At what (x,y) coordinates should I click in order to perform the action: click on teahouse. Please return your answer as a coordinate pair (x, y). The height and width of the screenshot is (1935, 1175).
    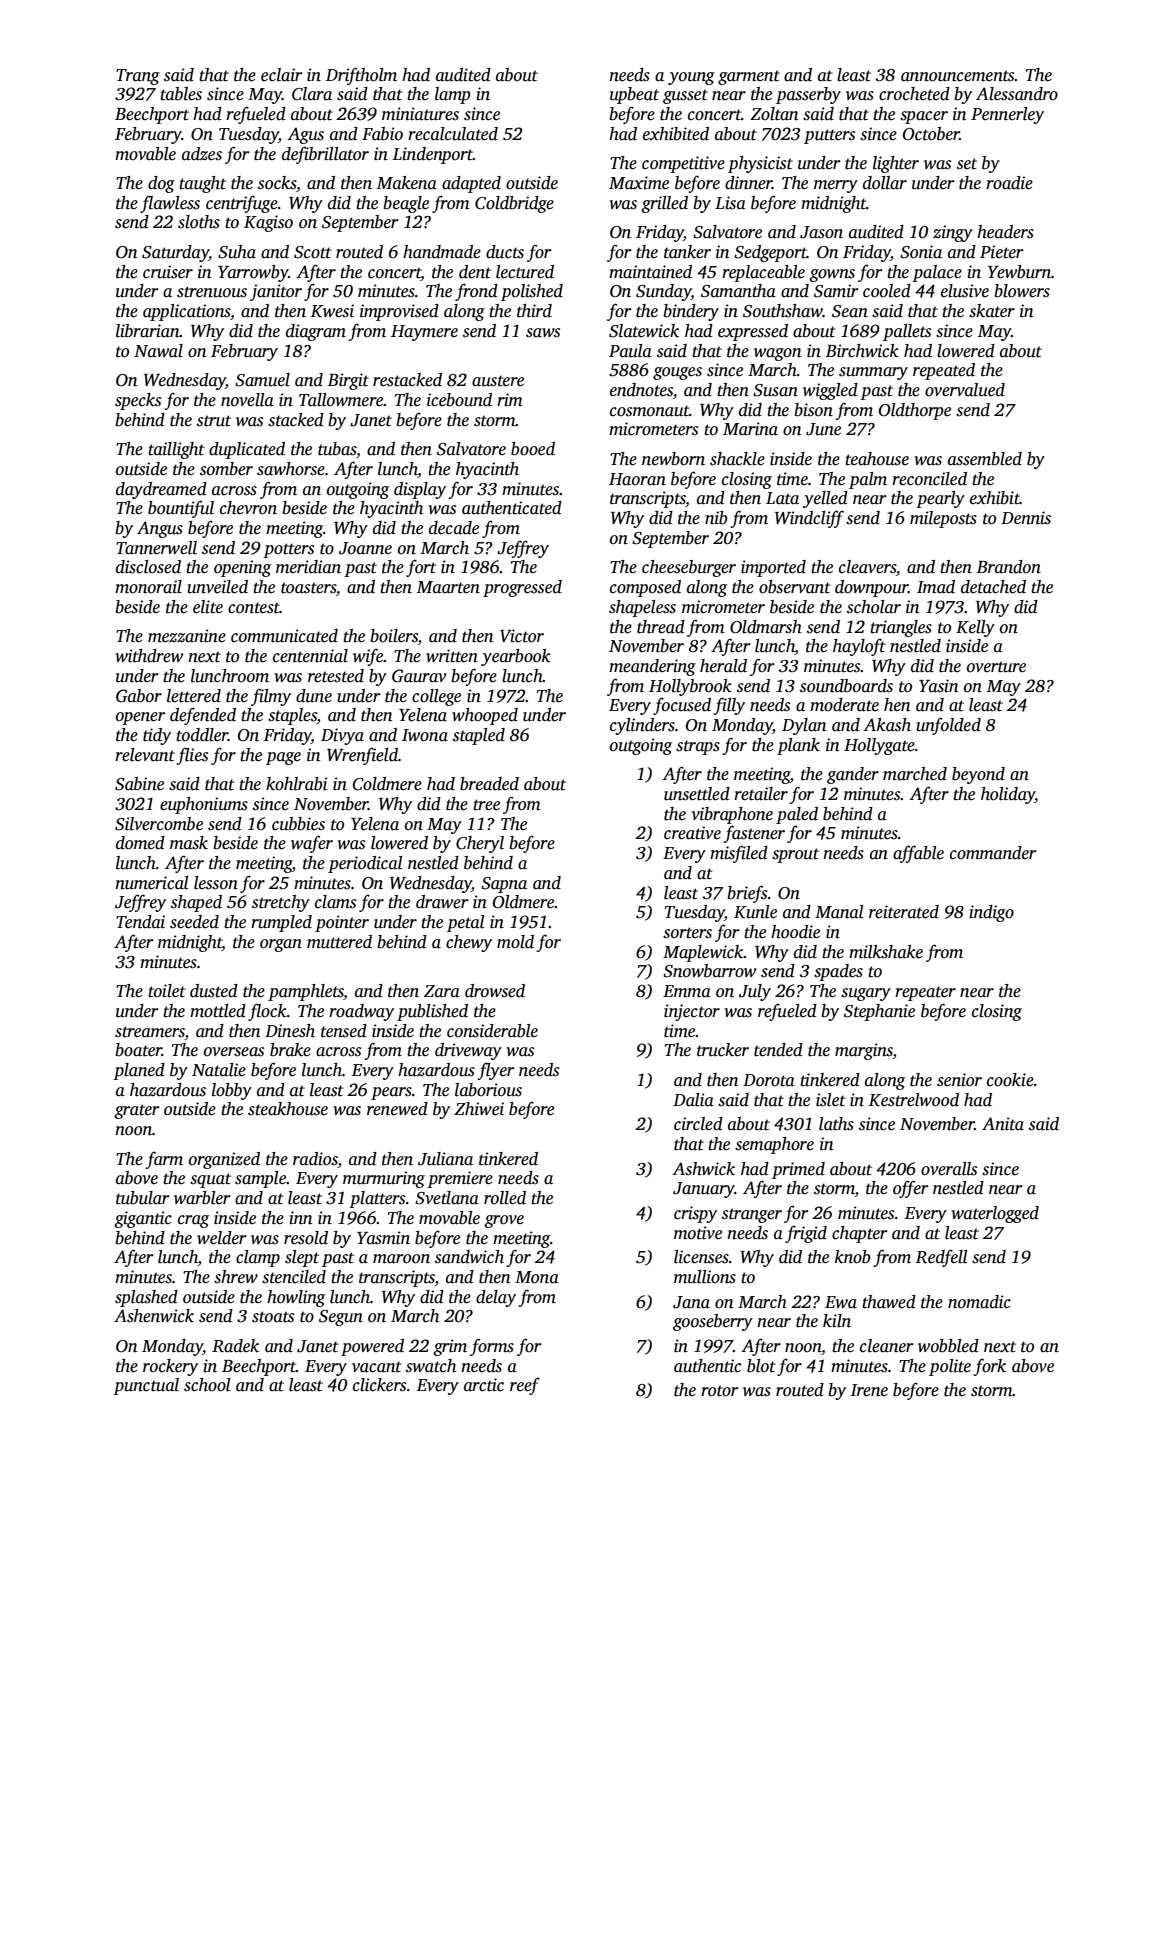
    Looking at the image, I should click on (877, 459).
